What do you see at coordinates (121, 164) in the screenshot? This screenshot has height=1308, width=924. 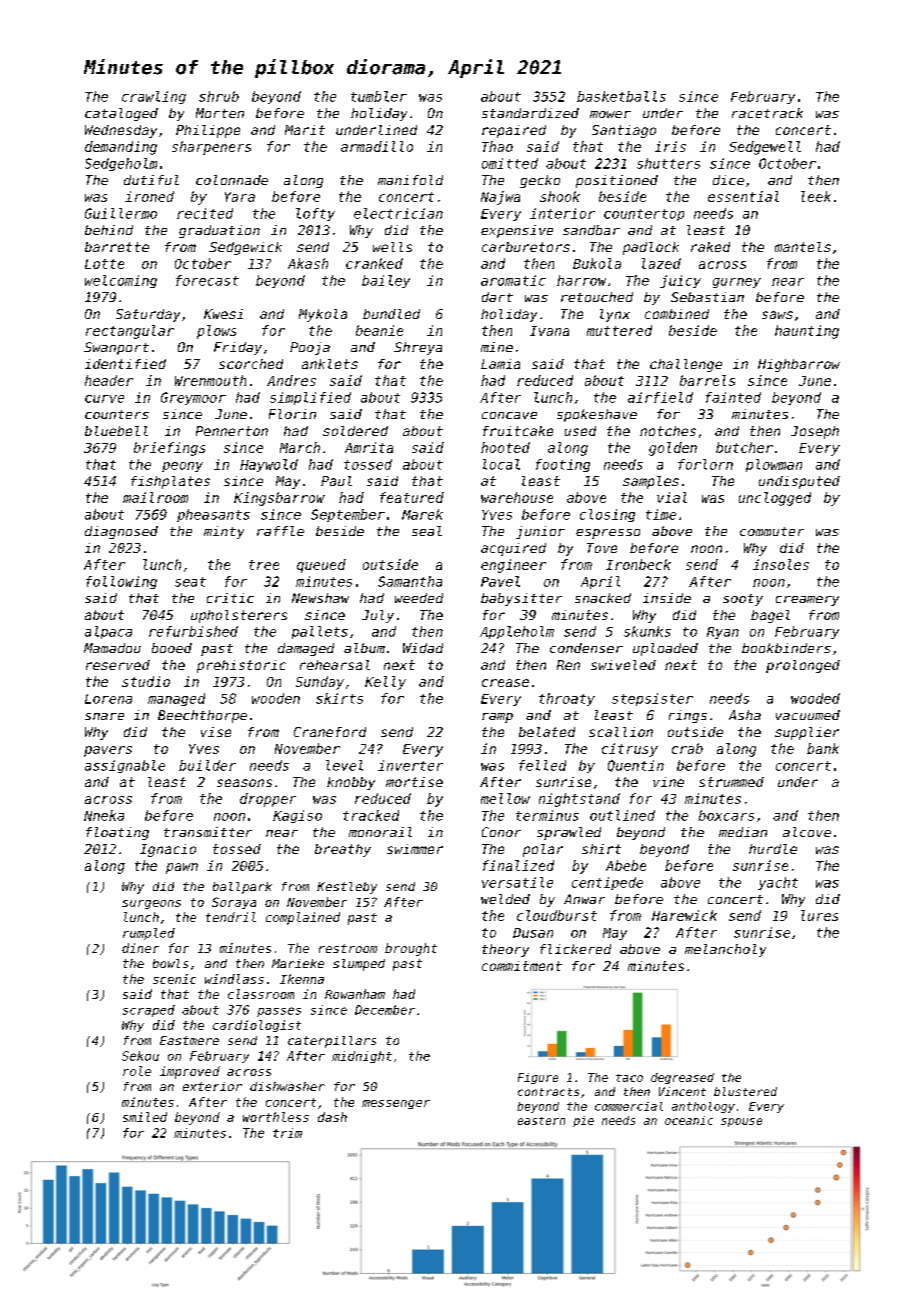 I see `Sedgeholm` at bounding box center [121, 164].
